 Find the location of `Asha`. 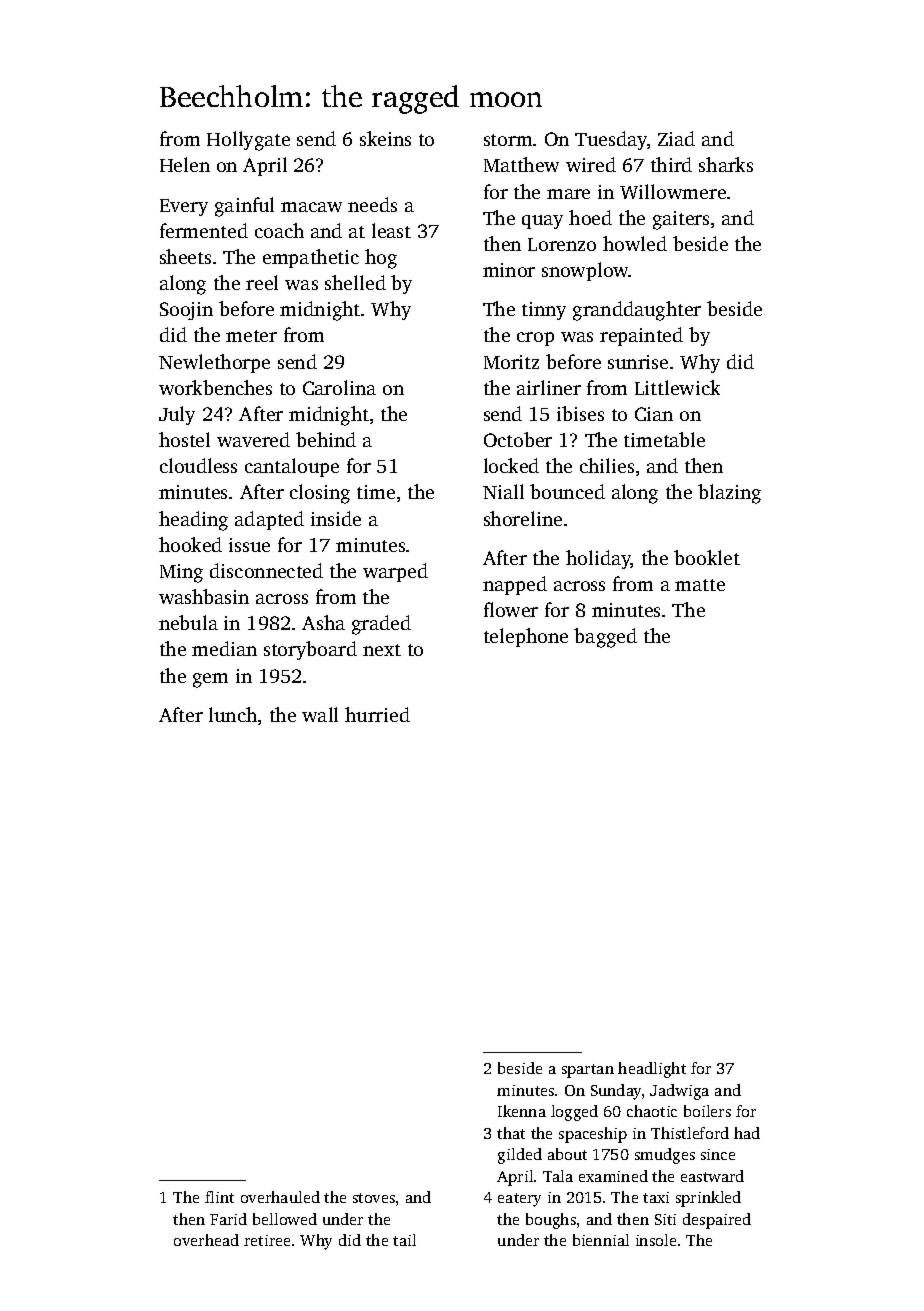

Asha is located at coordinates (323, 622).
